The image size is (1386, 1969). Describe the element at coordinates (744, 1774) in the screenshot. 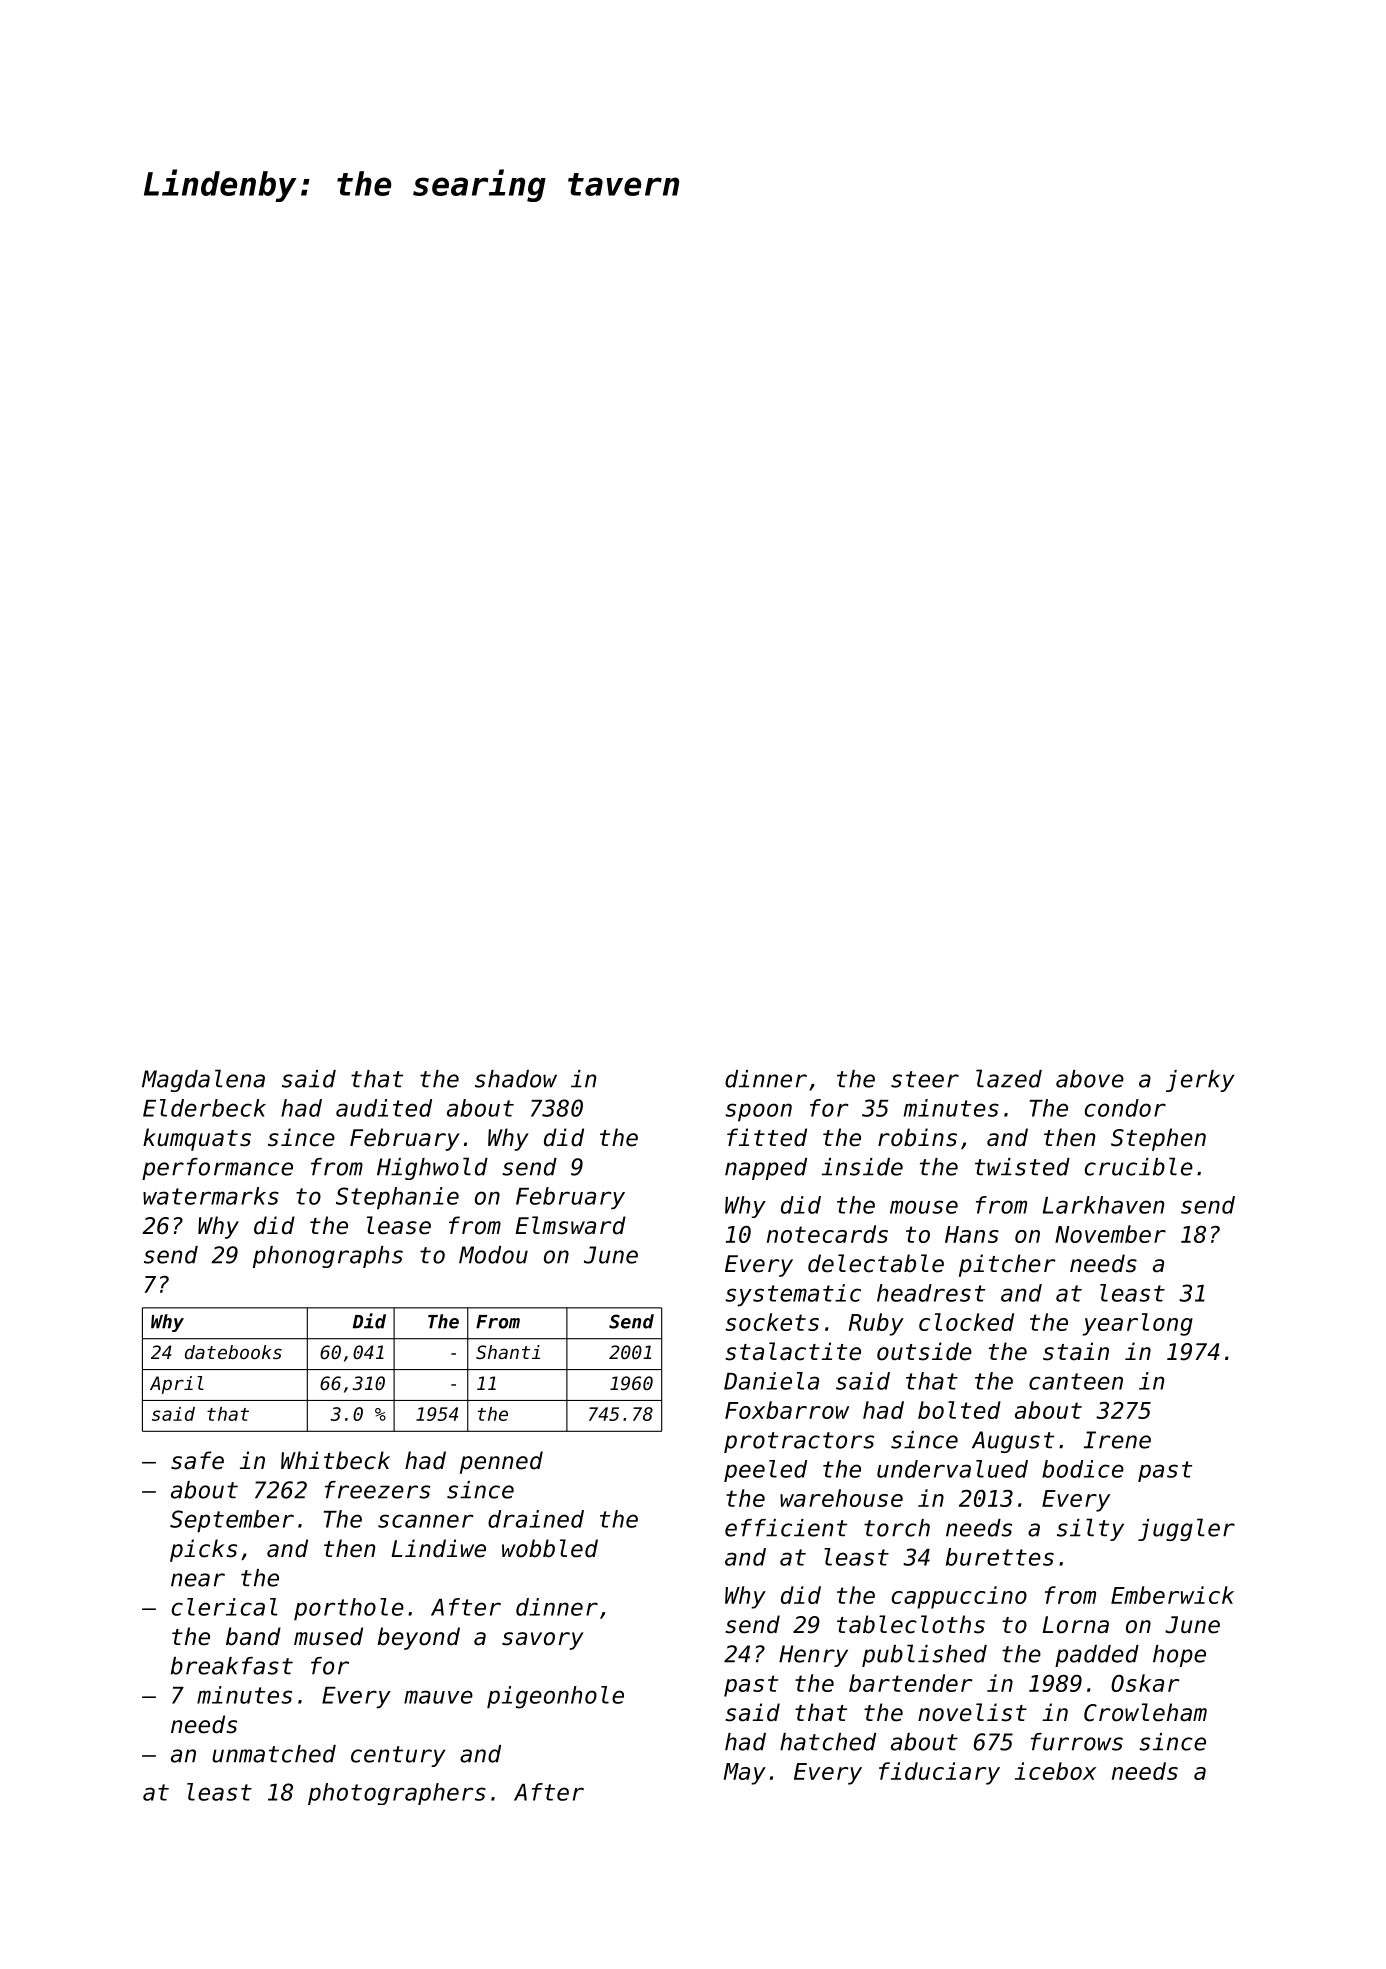

I see `May` at that location.
